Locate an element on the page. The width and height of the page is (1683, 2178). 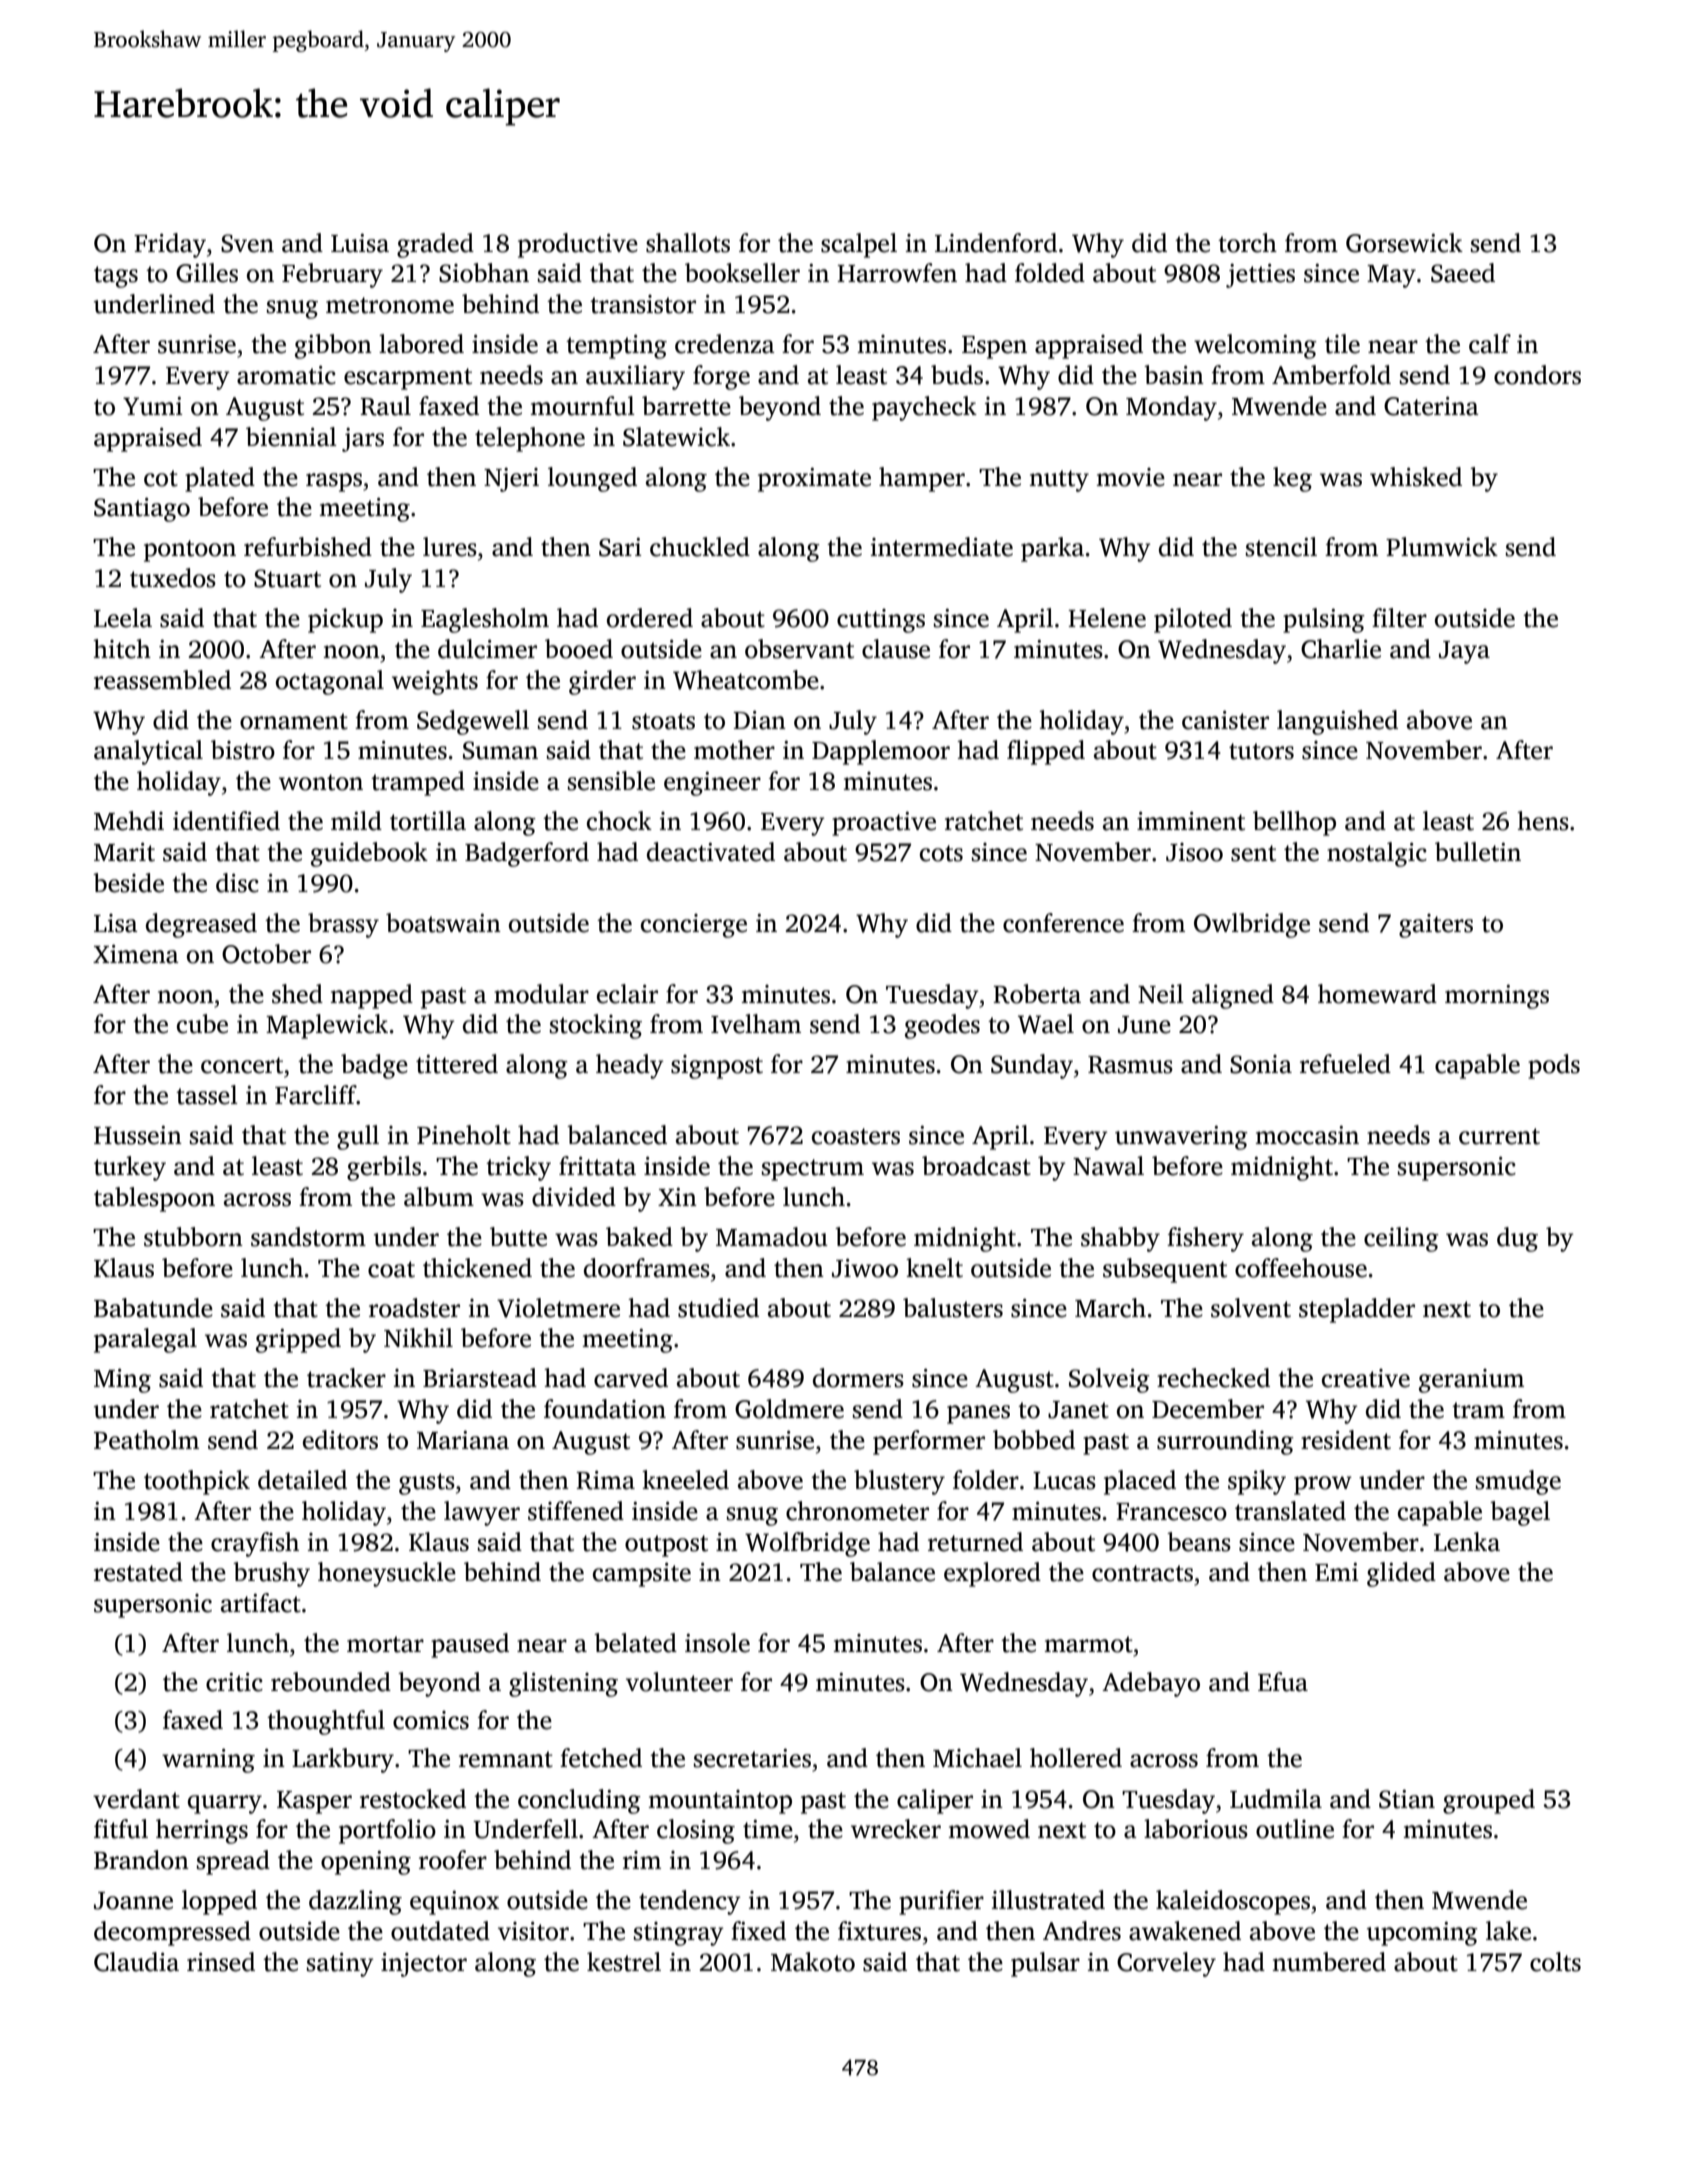
cots is located at coordinates (941, 853).
